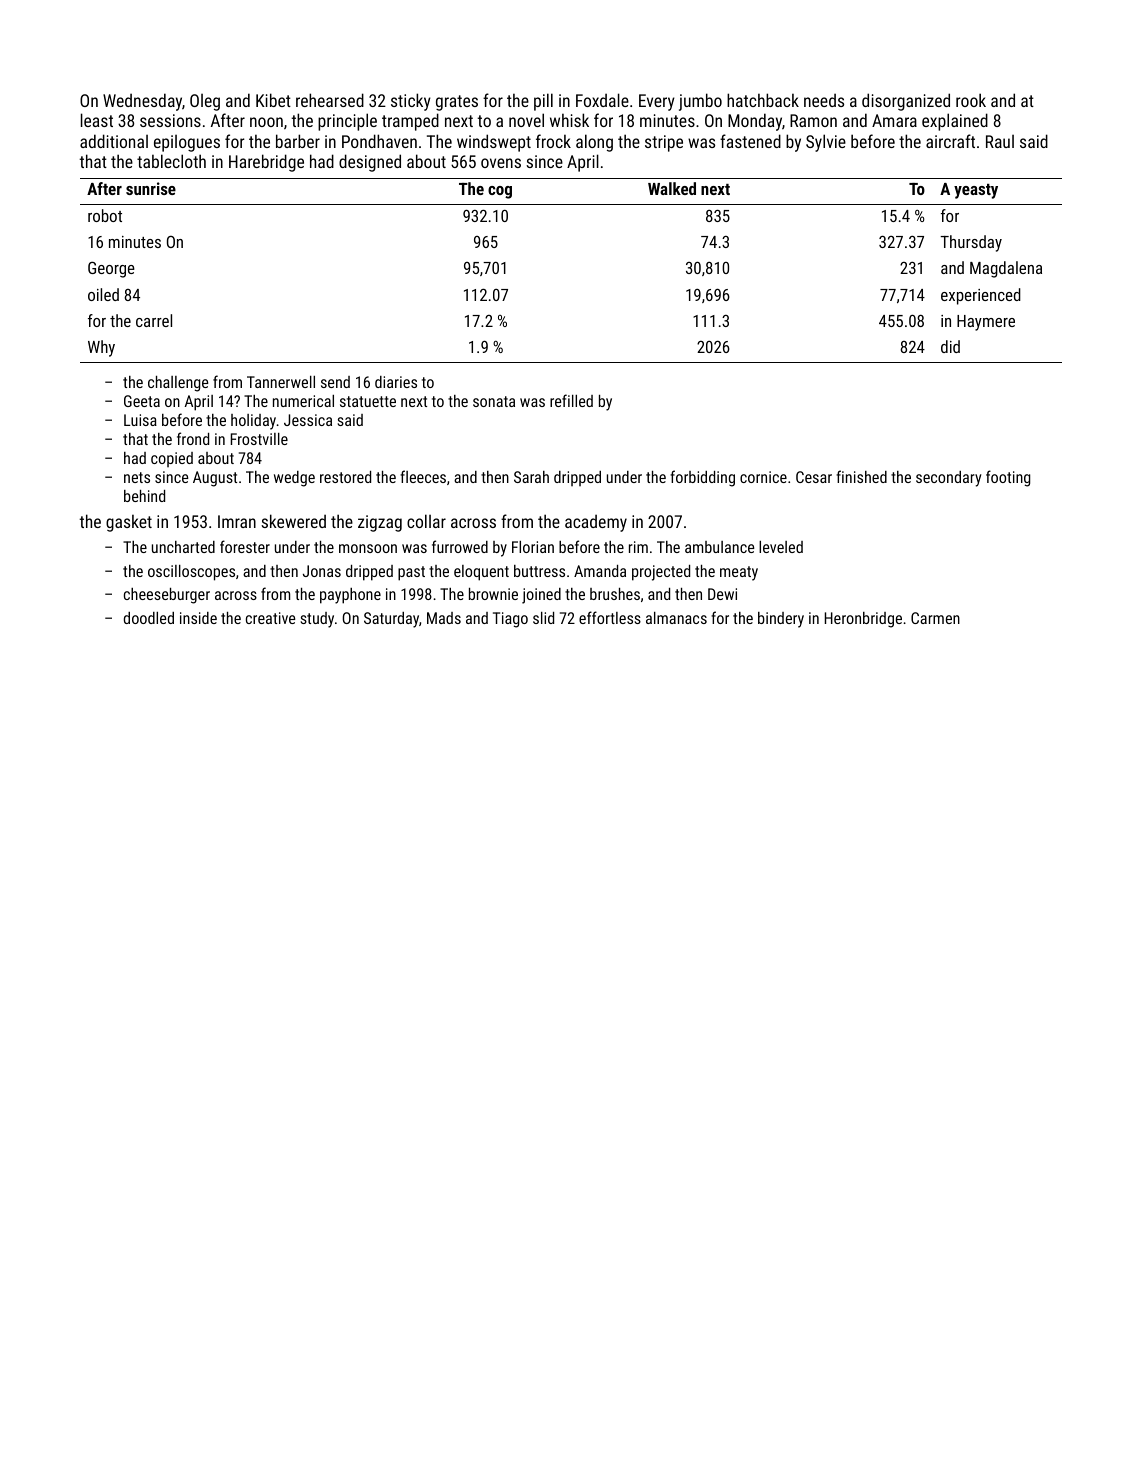  Describe the element at coordinates (824, 100) in the screenshot. I see `needs` at that location.
